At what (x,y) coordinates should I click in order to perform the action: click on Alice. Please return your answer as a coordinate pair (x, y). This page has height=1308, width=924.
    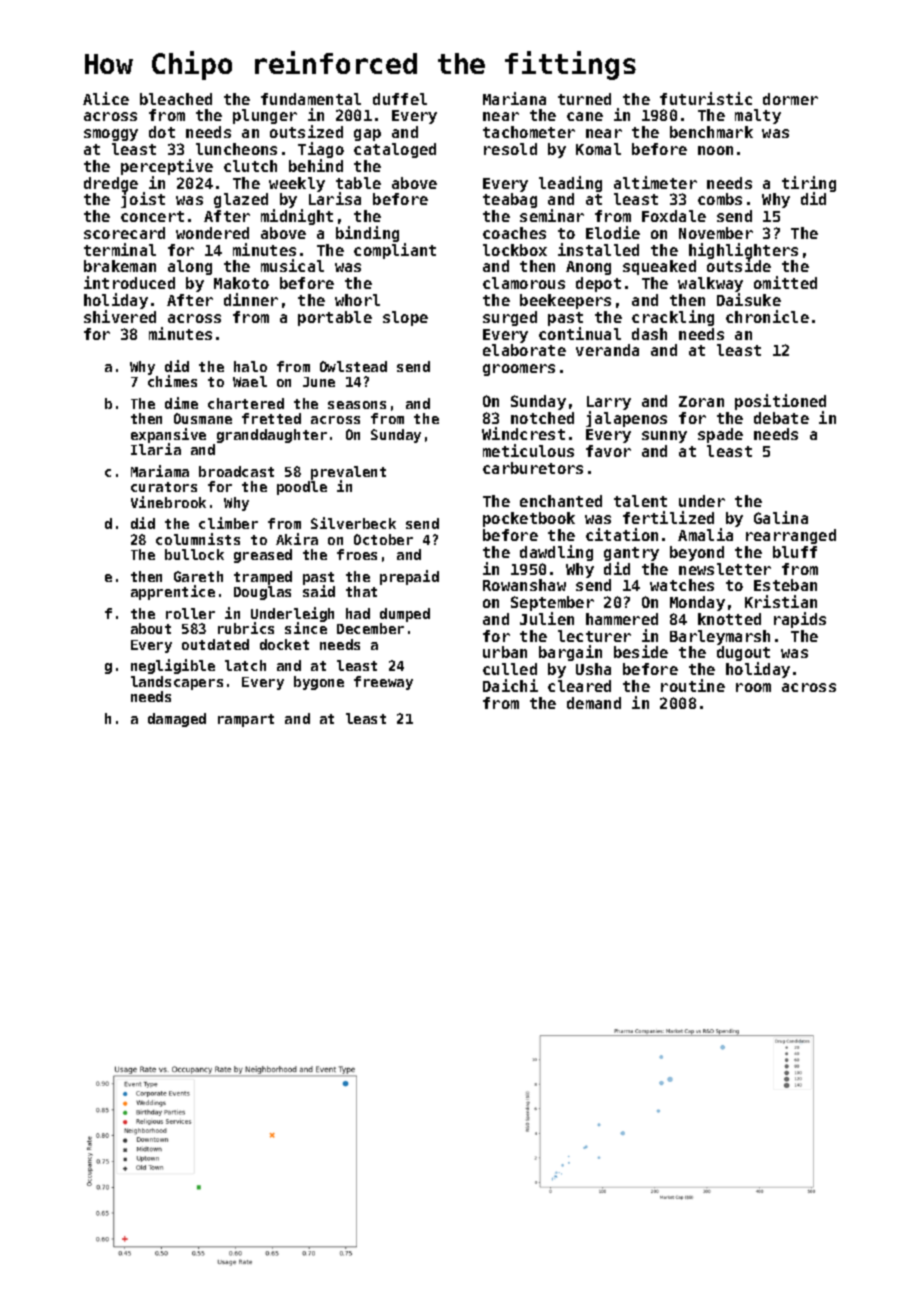
    Looking at the image, I should click on (106, 98).
